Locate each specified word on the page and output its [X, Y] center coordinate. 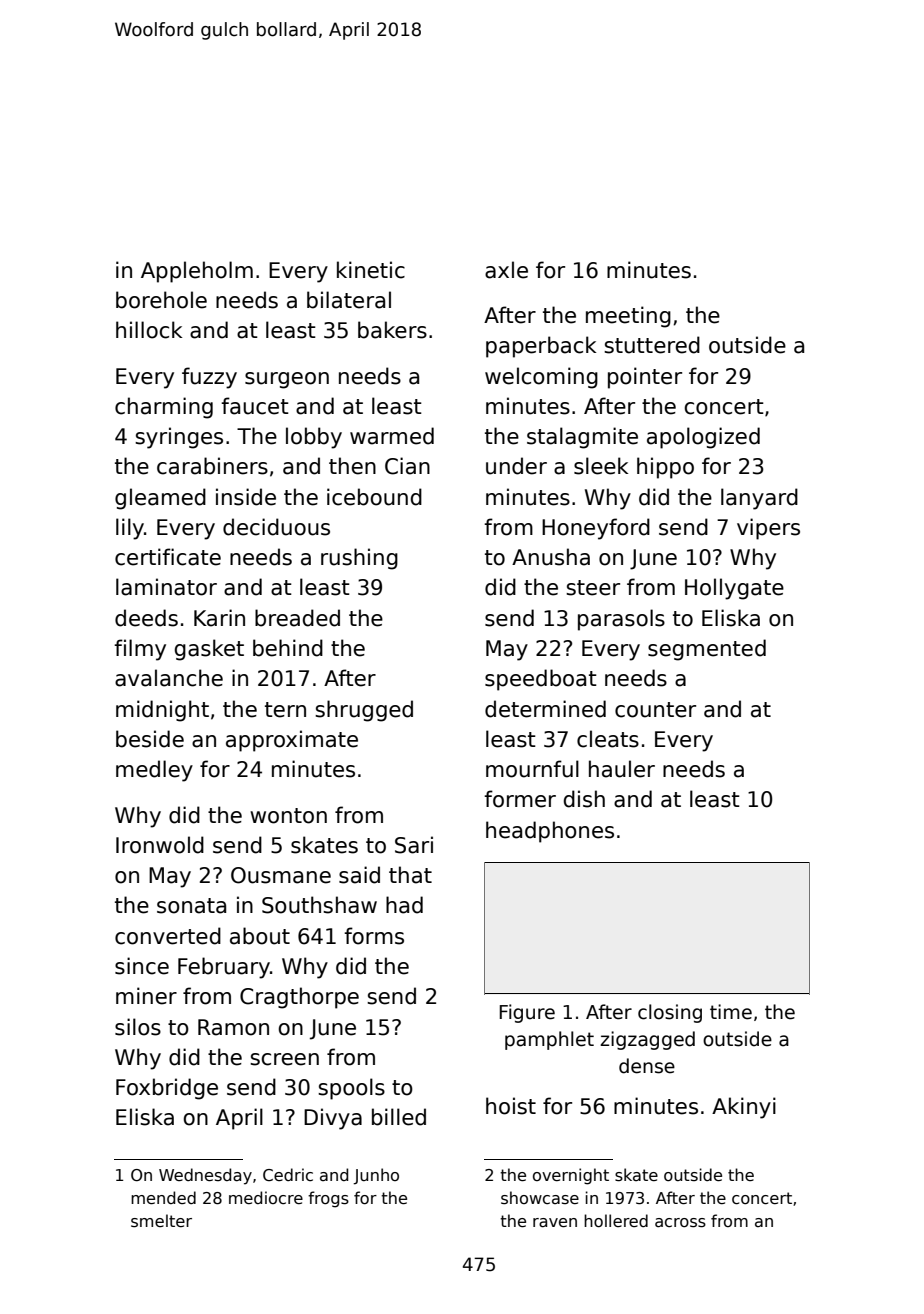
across [680, 1223]
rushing [359, 559]
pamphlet [549, 1040]
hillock [149, 330]
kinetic [371, 270]
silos [138, 1027]
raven [555, 1223]
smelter [161, 1221]
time [731, 1012]
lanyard [759, 499]
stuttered [652, 345]
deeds [146, 618]
